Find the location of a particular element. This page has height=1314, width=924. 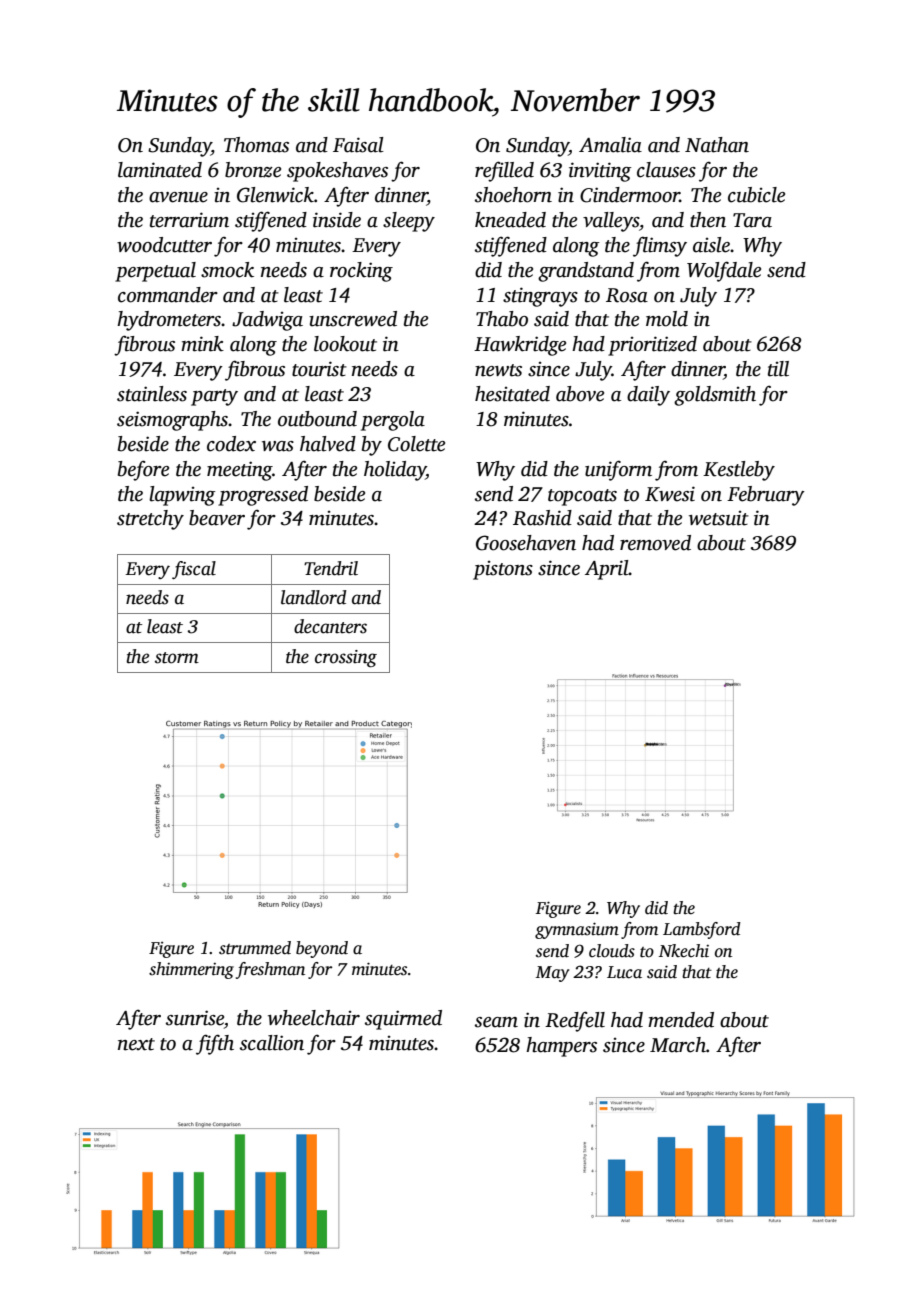

Tara is located at coordinates (752, 220).
